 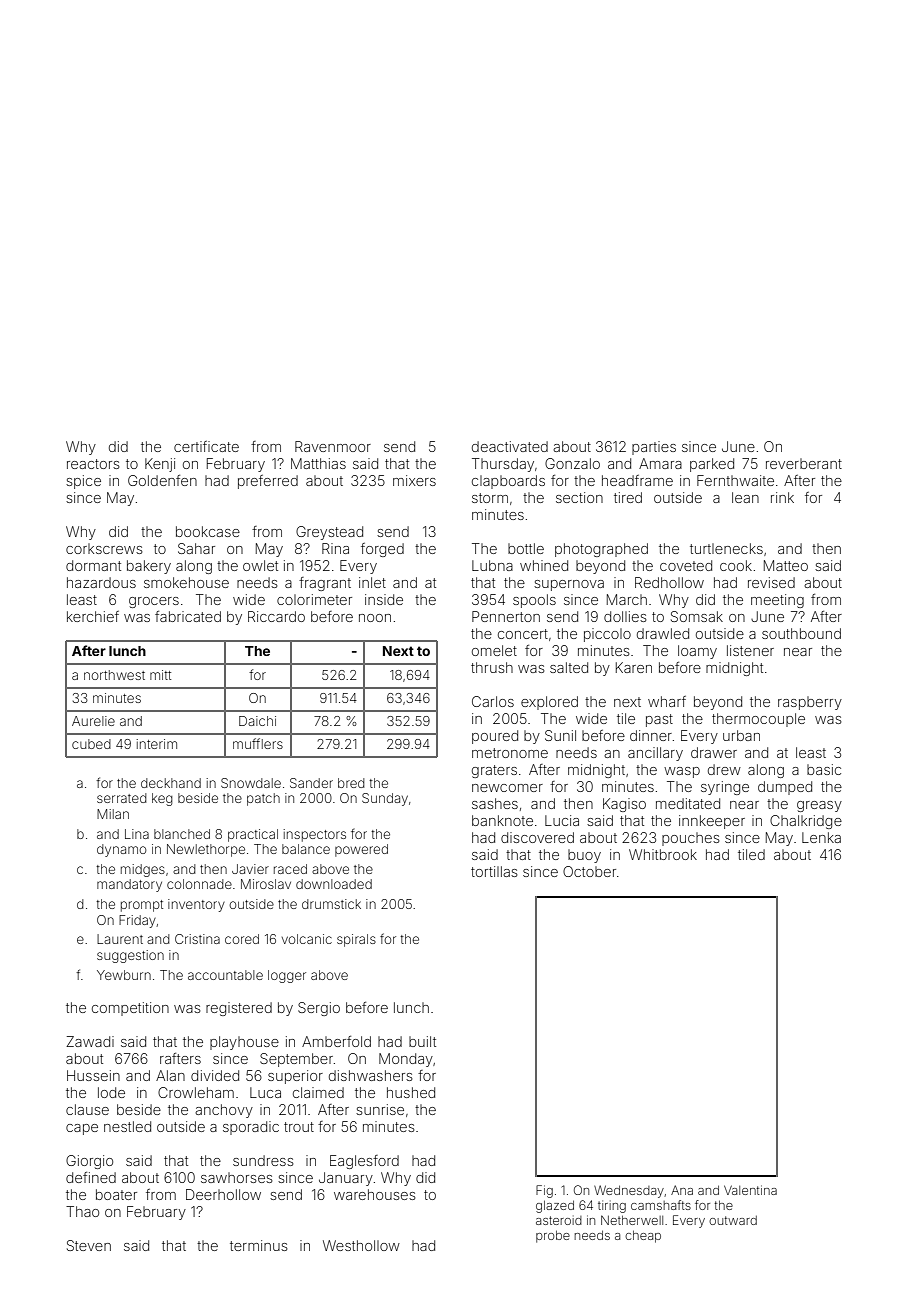 I want to click on outward, so click(x=733, y=1220).
